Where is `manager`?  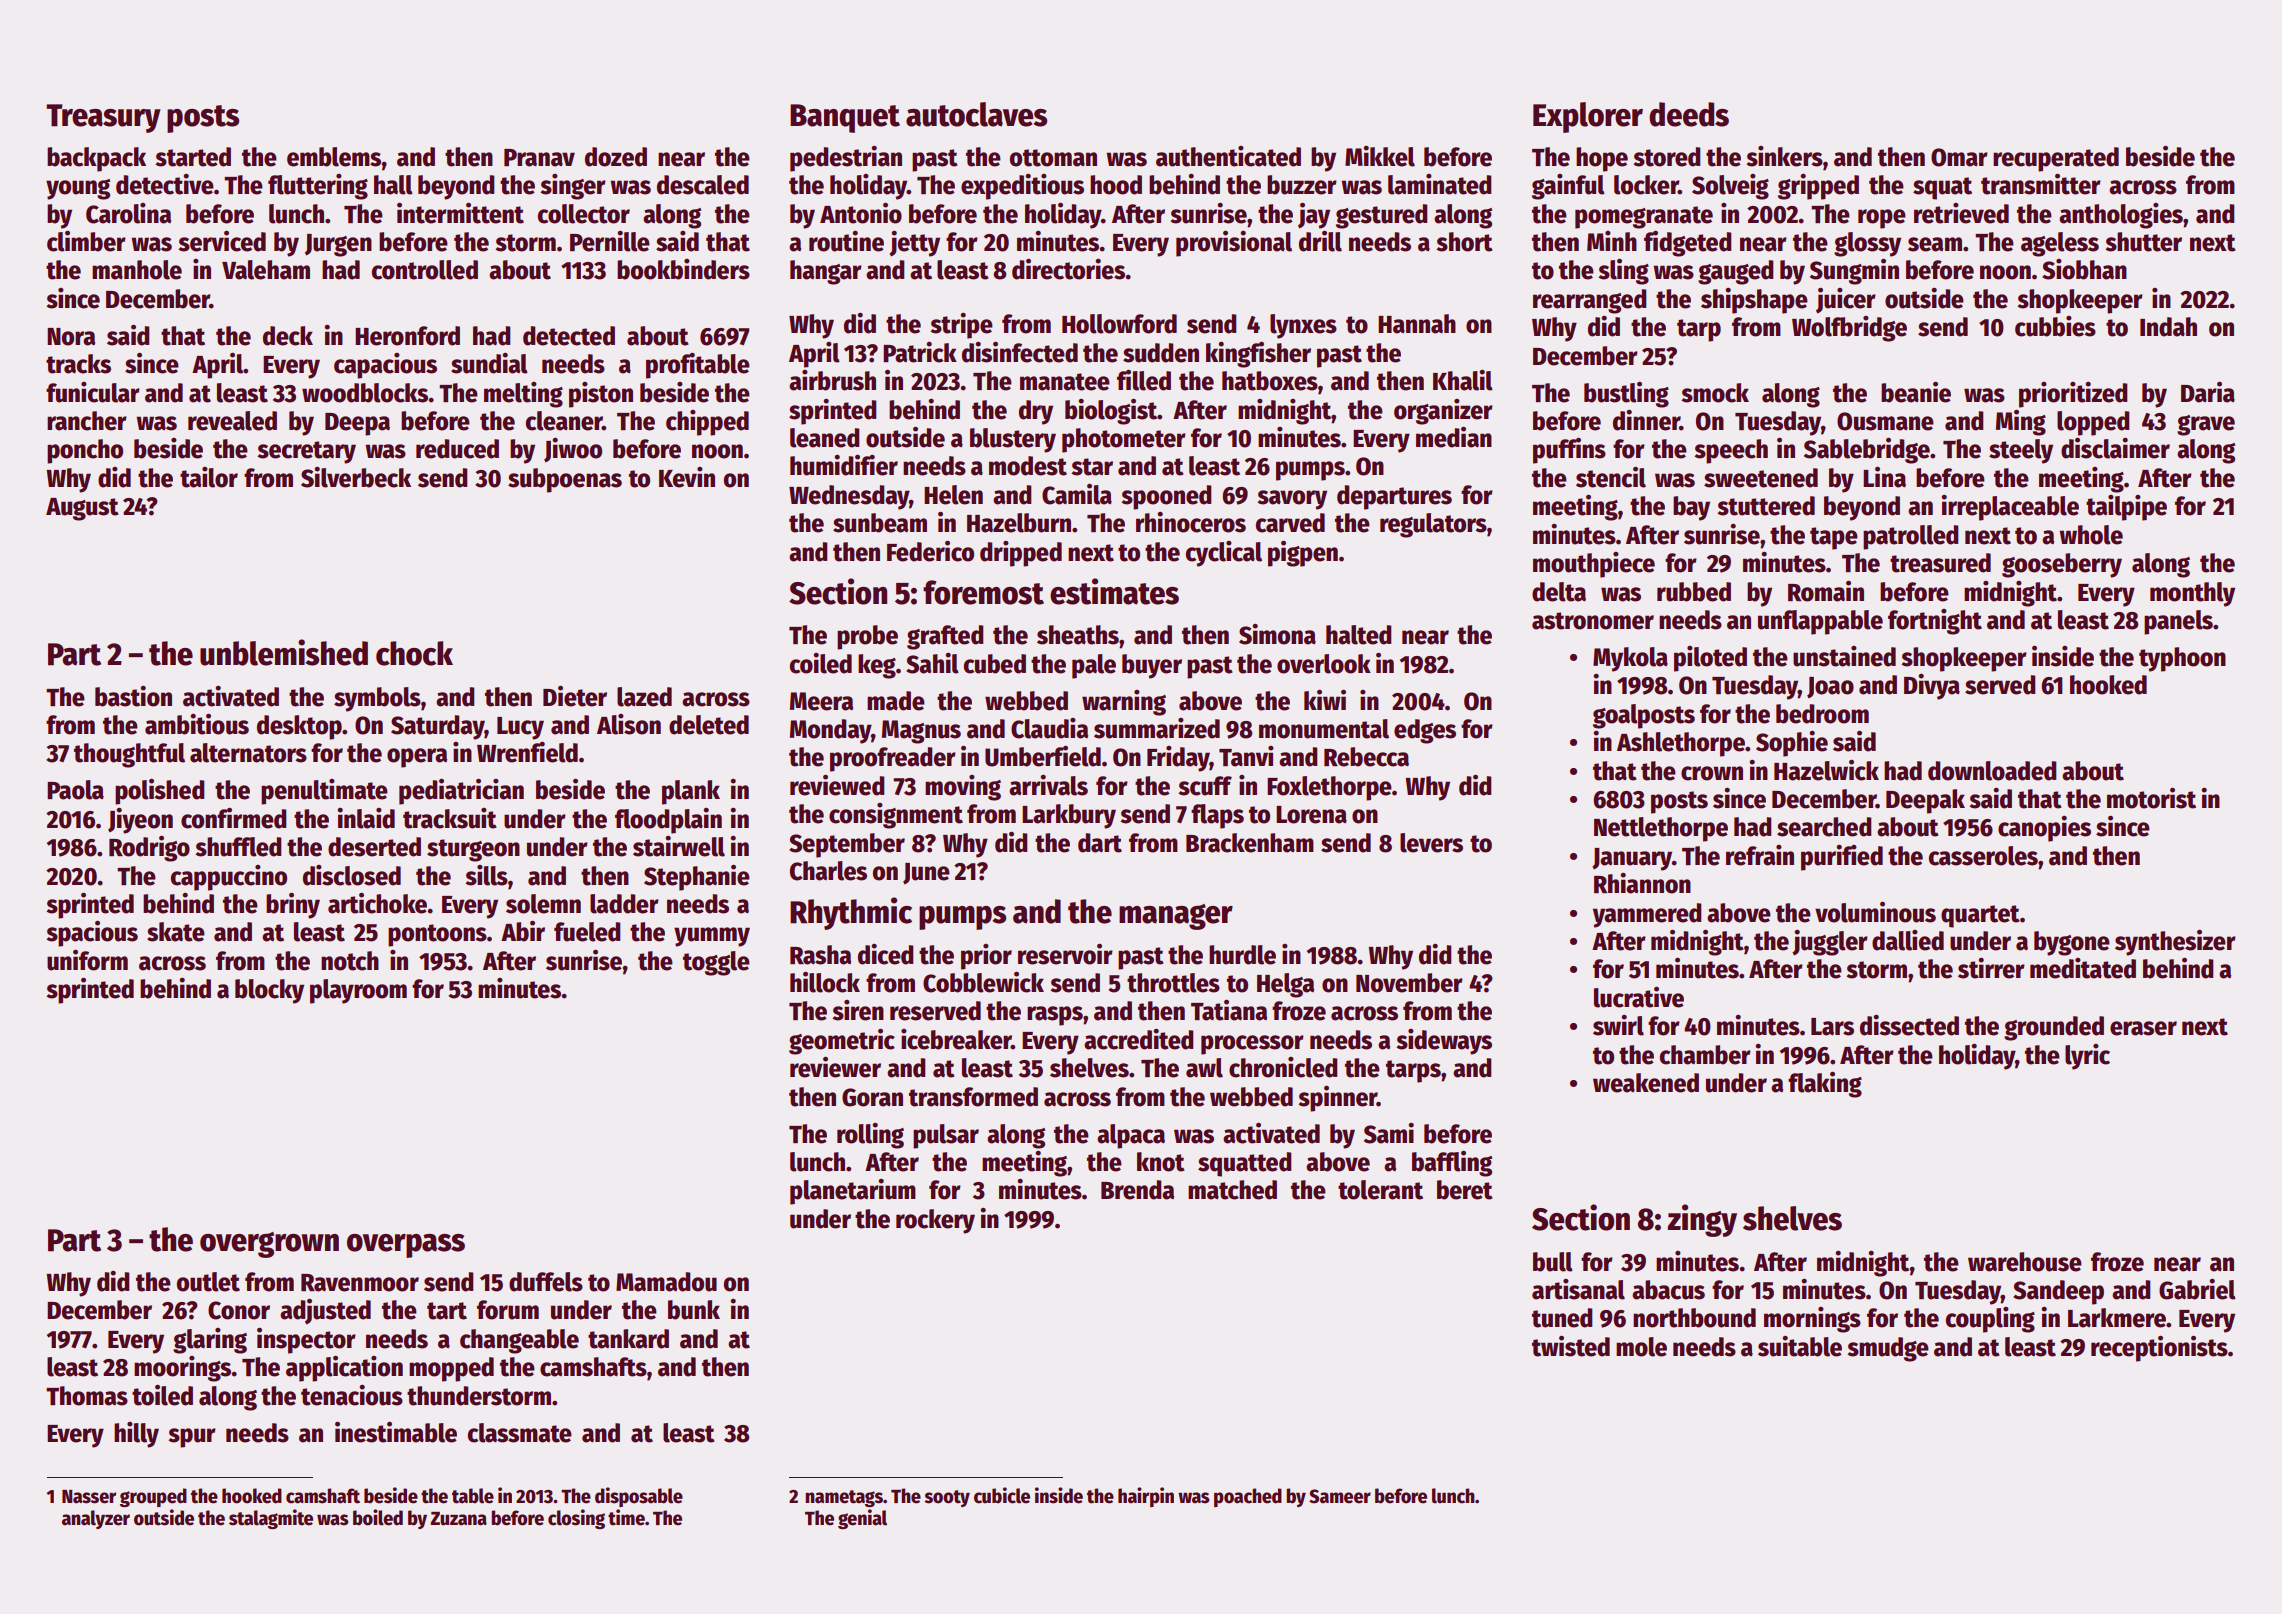 manager is located at coordinates (1176, 917).
